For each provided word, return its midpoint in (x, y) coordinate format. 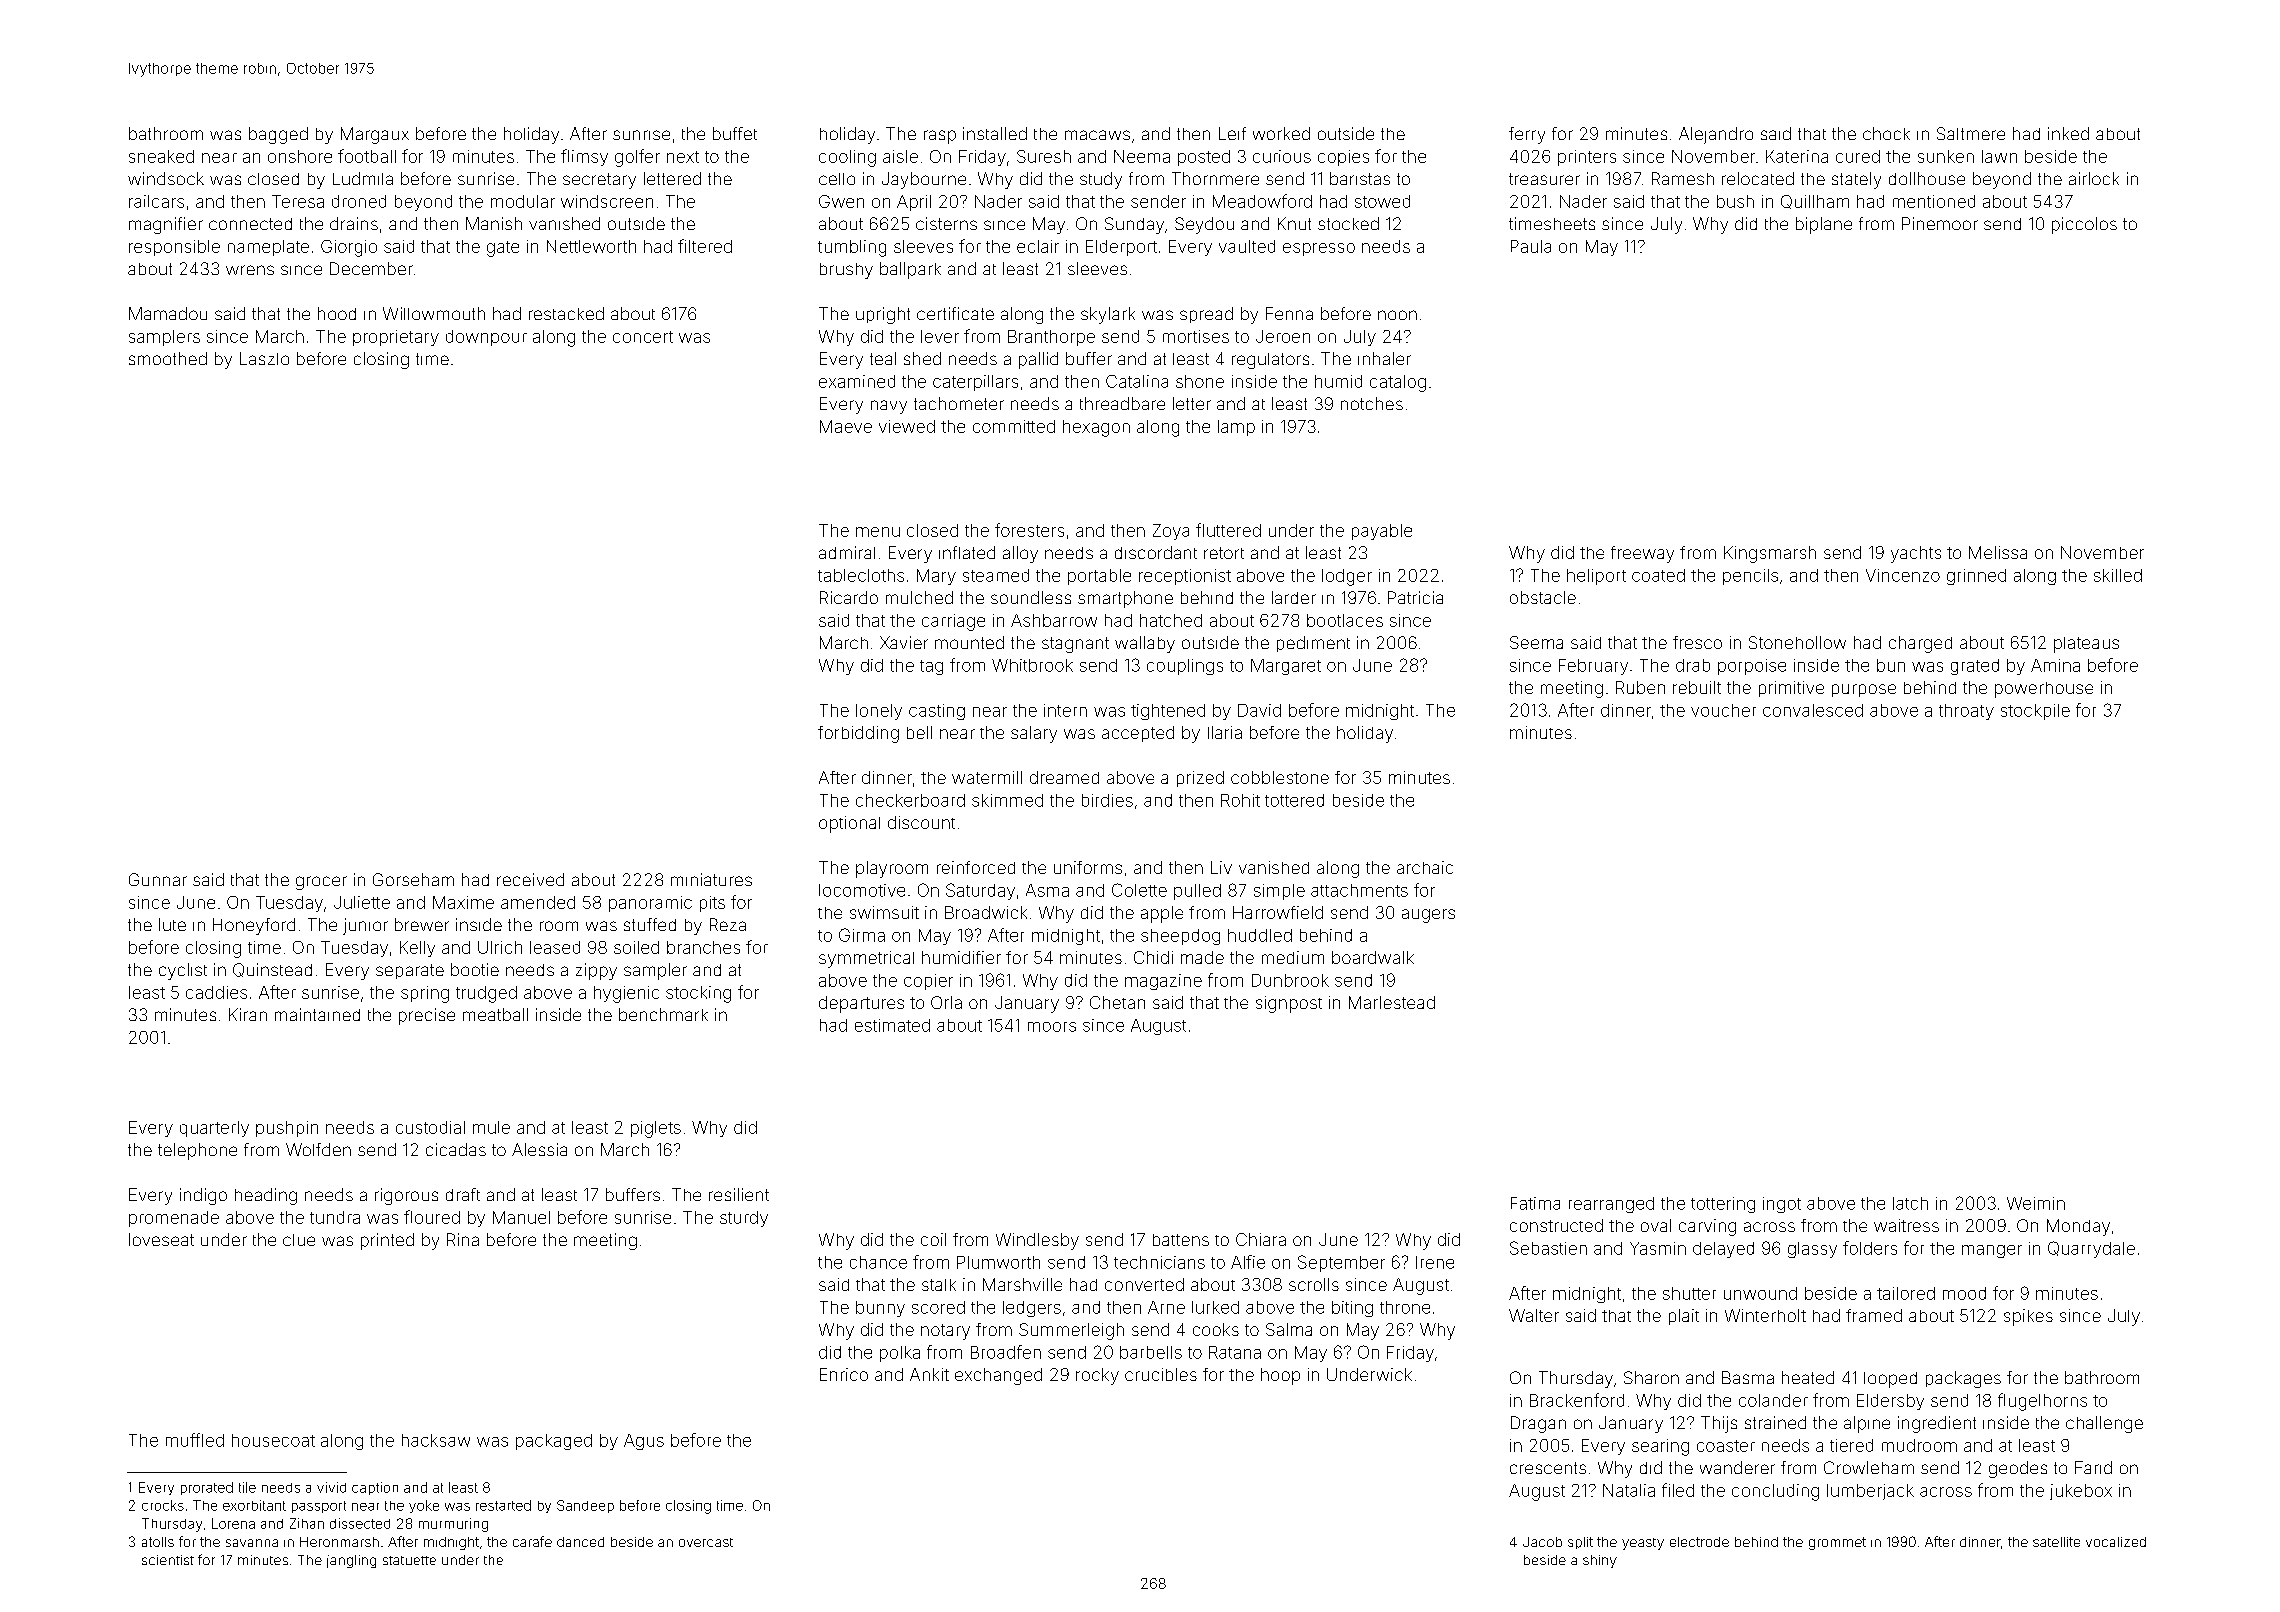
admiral (847, 552)
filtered (705, 246)
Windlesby (1037, 1241)
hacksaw (436, 1440)
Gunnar (158, 879)
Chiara (1261, 1239)
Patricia (1415, 597)
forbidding (858, 734)
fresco (1697, 642)
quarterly (214, 1129)
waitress (1906, 1225)
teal (883, 358)
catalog (1398, 383)
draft (463, 1194)
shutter (1689, 1293)
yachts (1916, 554)
